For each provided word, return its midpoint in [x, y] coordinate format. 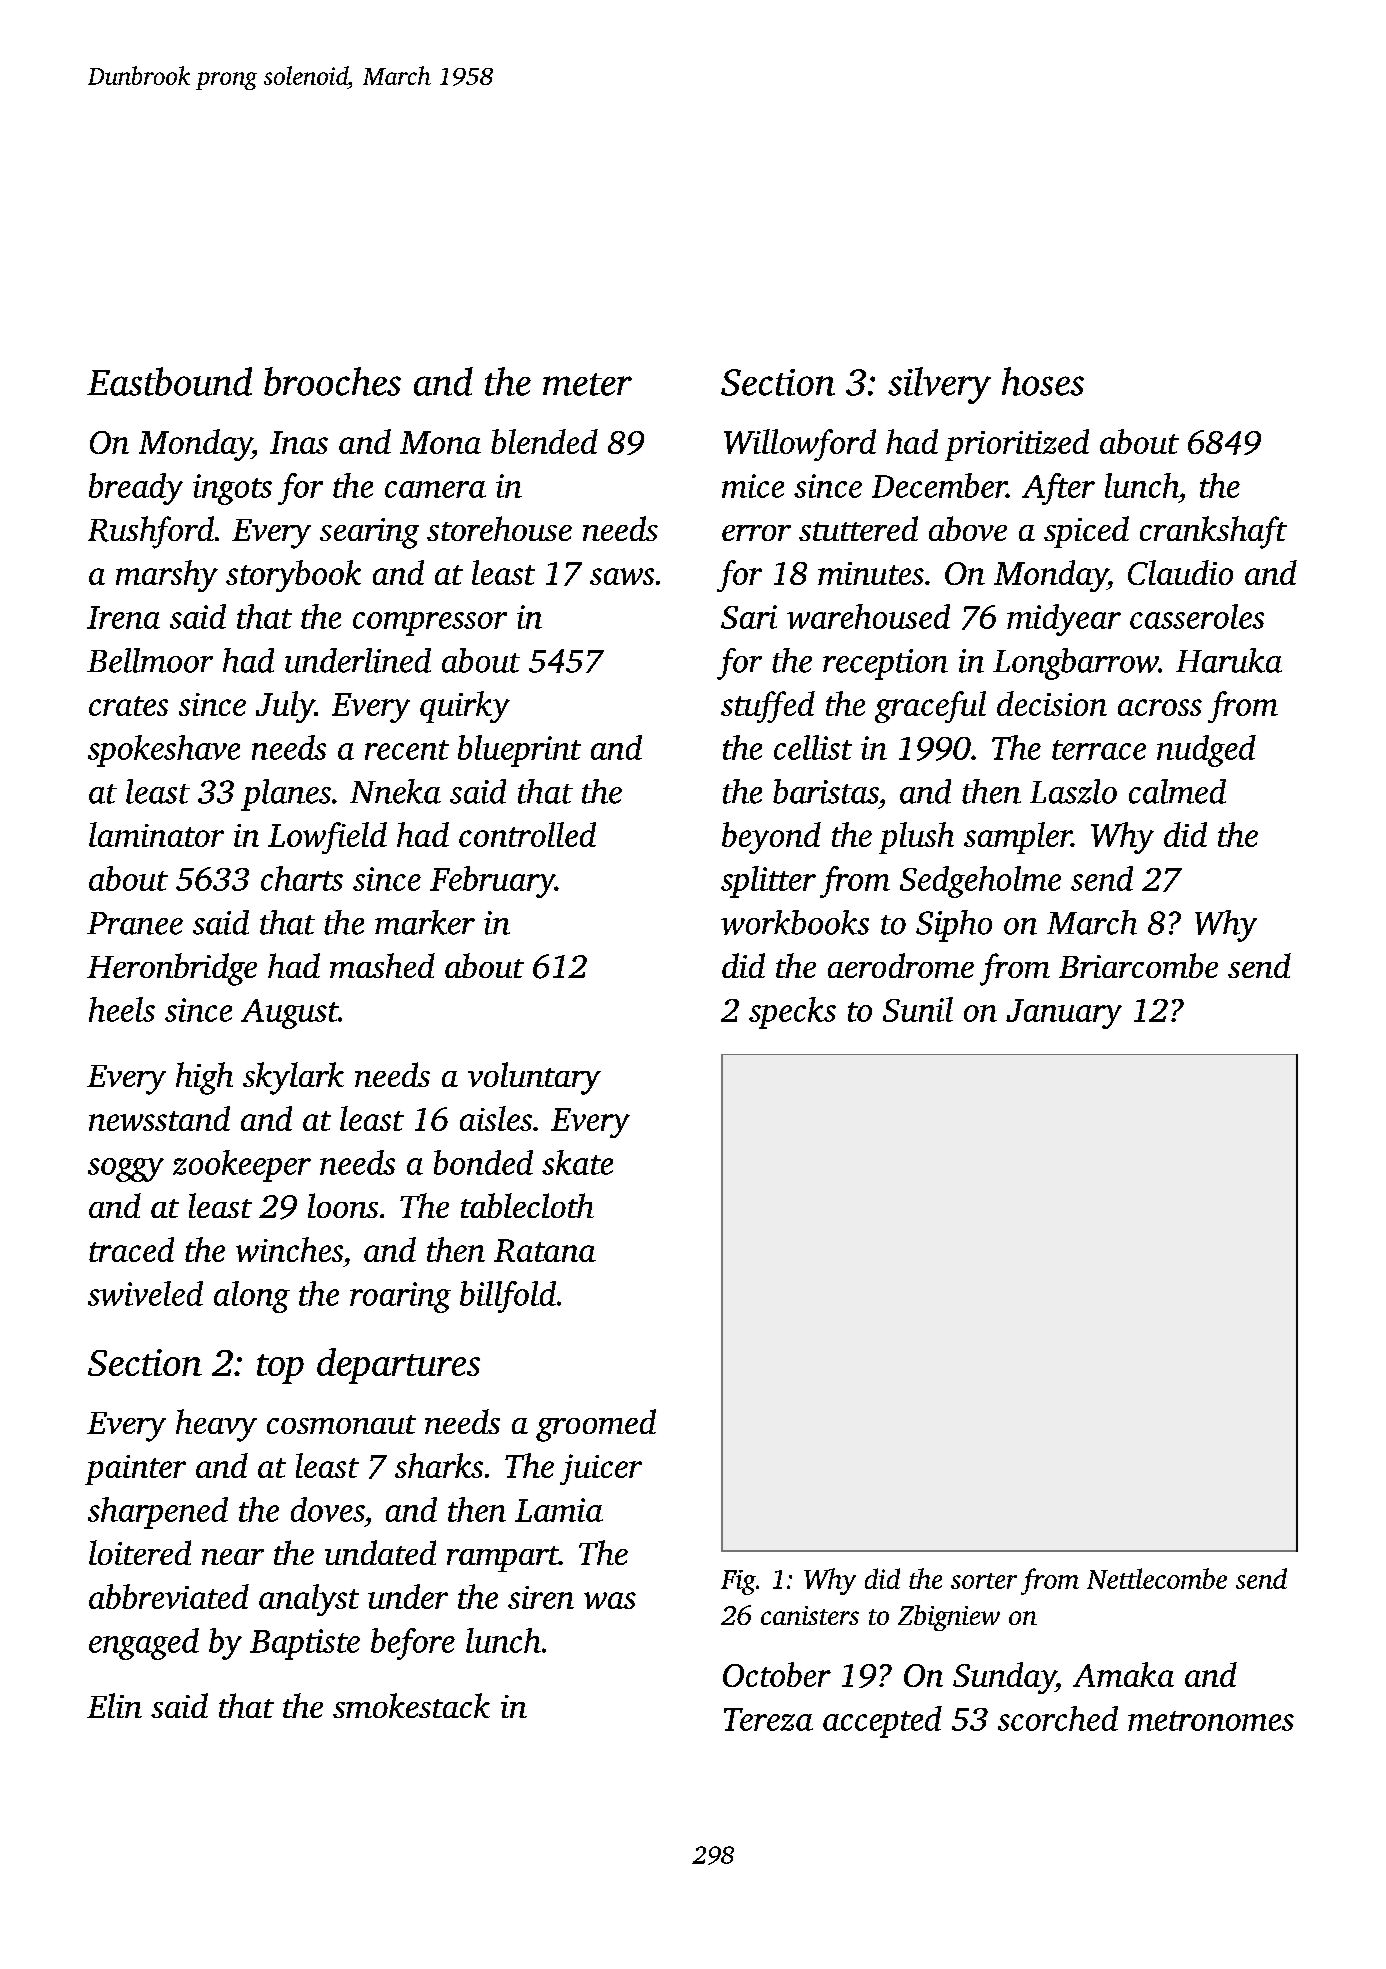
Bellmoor [150, 660]
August [289, 1014]
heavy [216, 1425]
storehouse [499, 528]
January [1064, 1014]
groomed [596, 1425]
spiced [1086, 532]
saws [622, 576]
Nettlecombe [1157, 1578]
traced [131, 1249]
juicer [601, 1469]
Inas [299, 442]
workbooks [795, 922]
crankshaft [1213, 532]
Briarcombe [1138, 965]
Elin [114, 1705]
